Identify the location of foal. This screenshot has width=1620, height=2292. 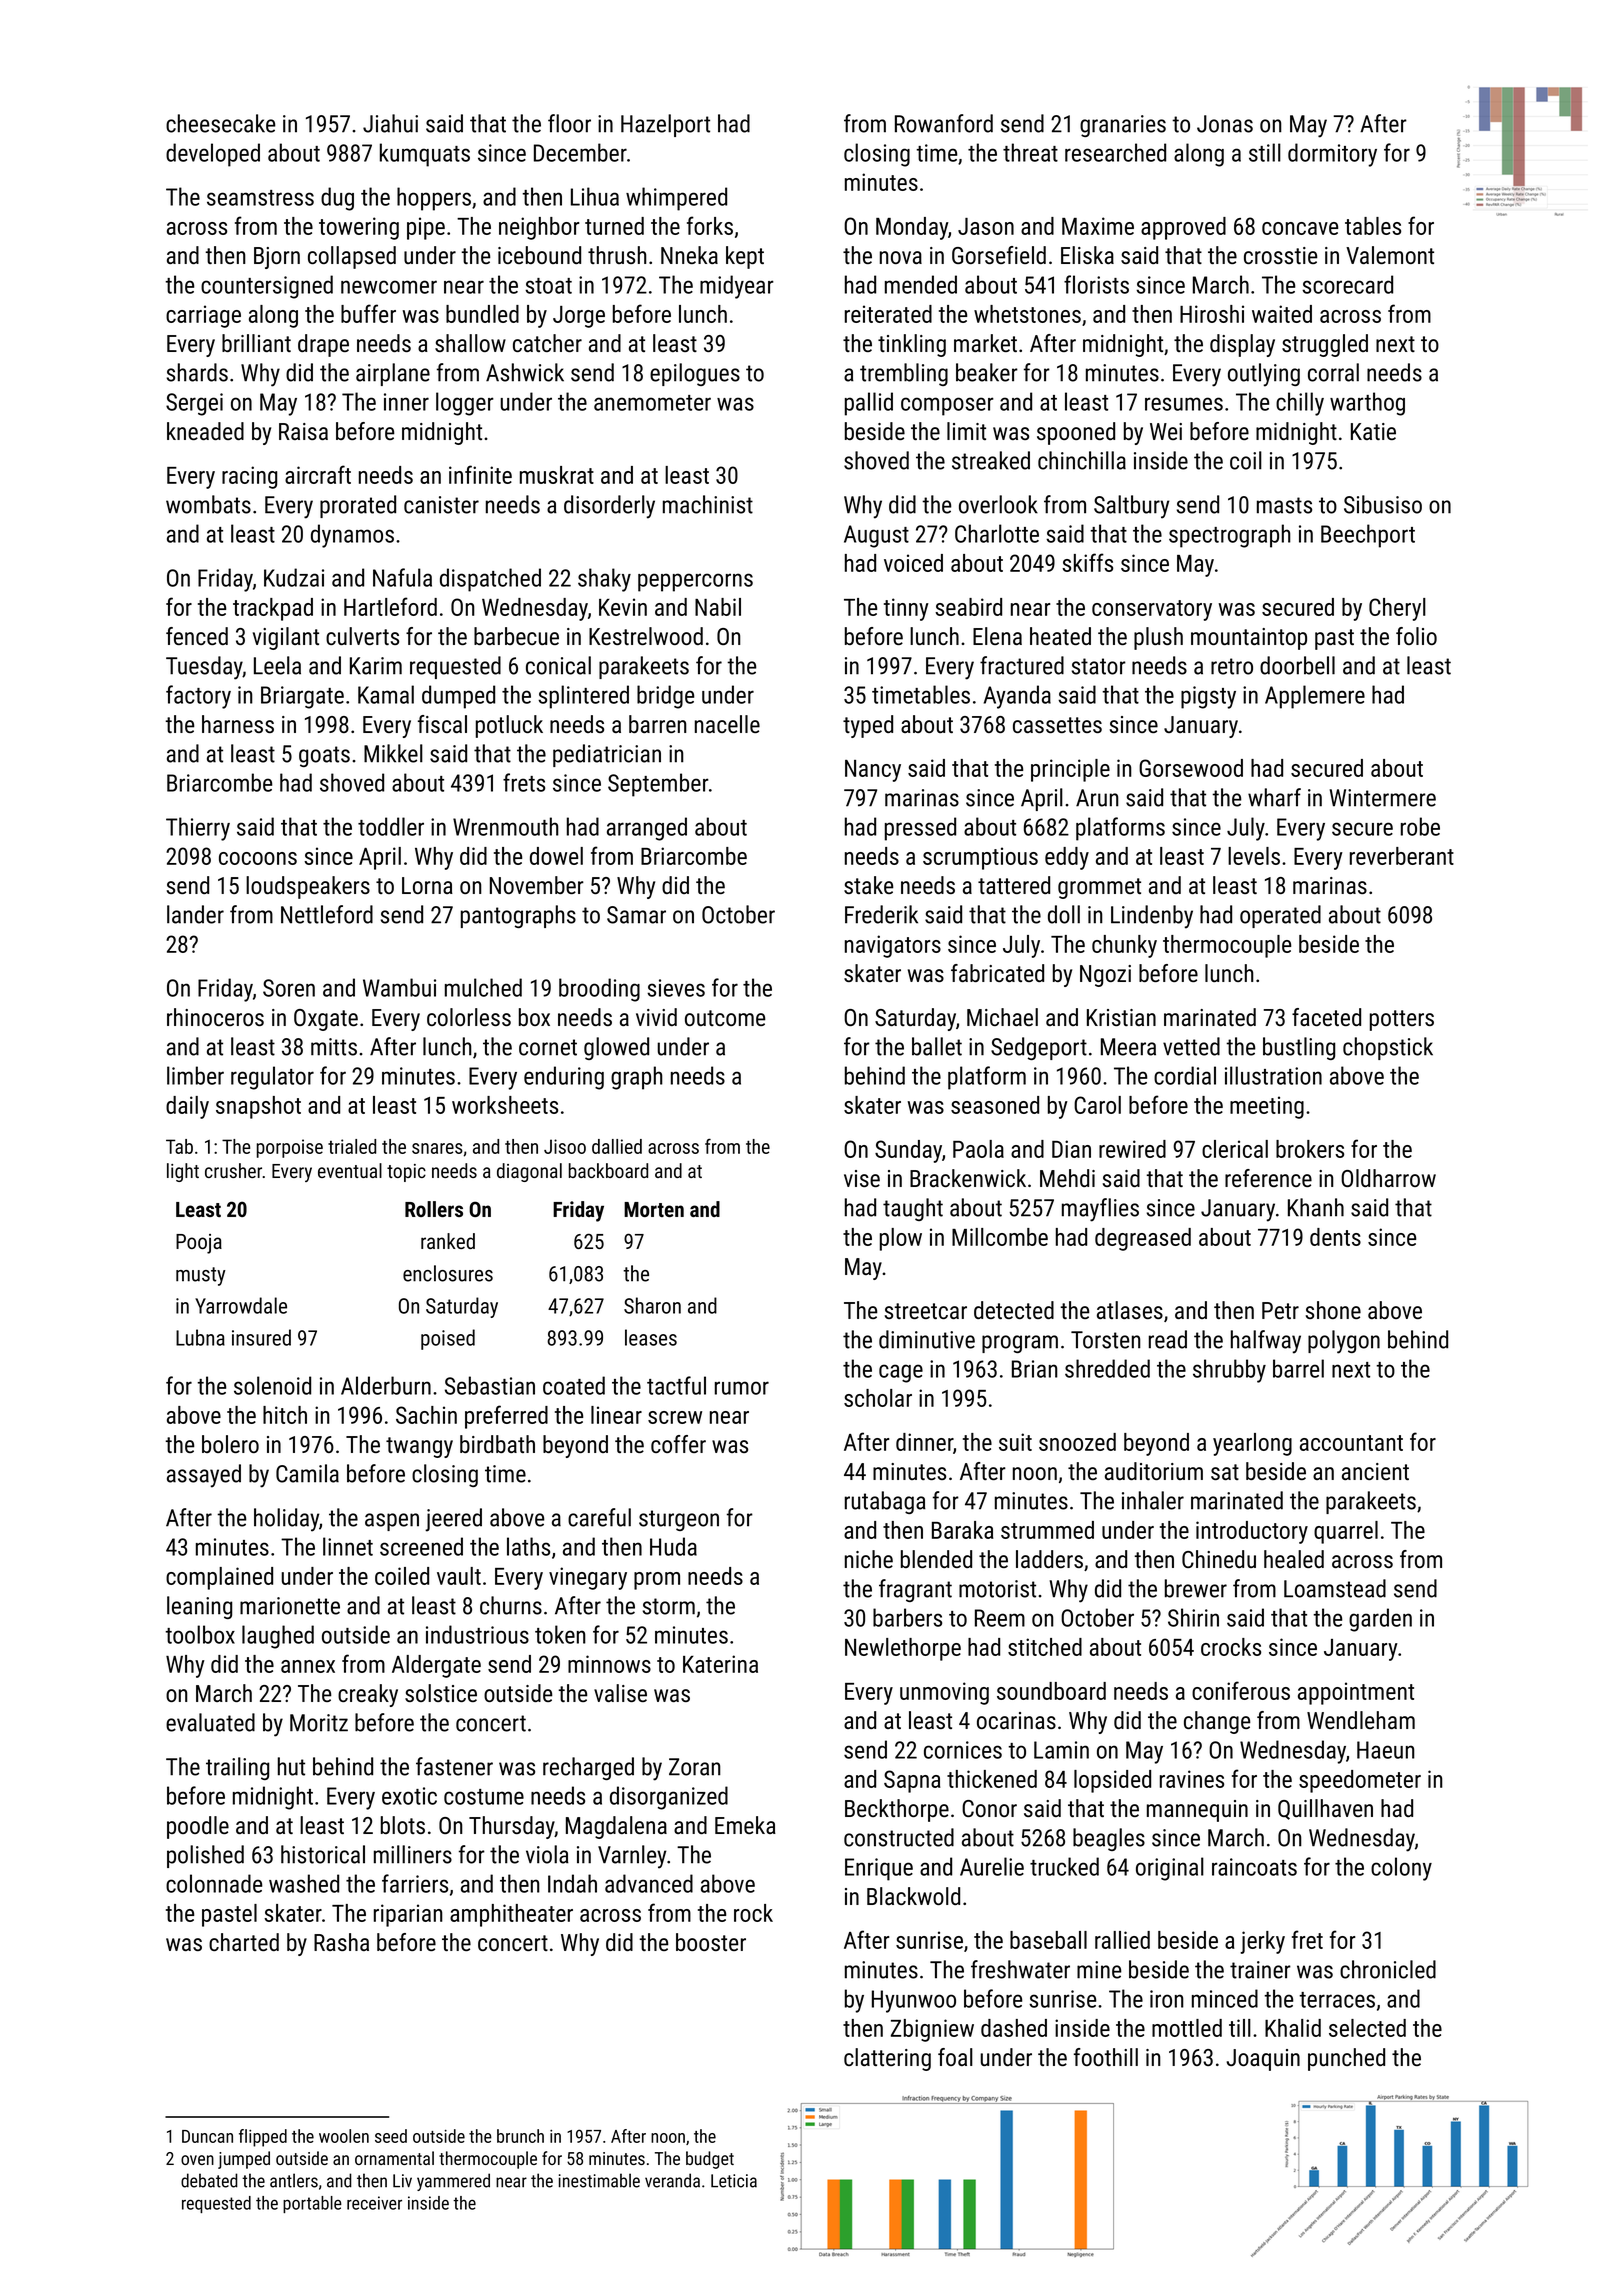
(955, 2057).
